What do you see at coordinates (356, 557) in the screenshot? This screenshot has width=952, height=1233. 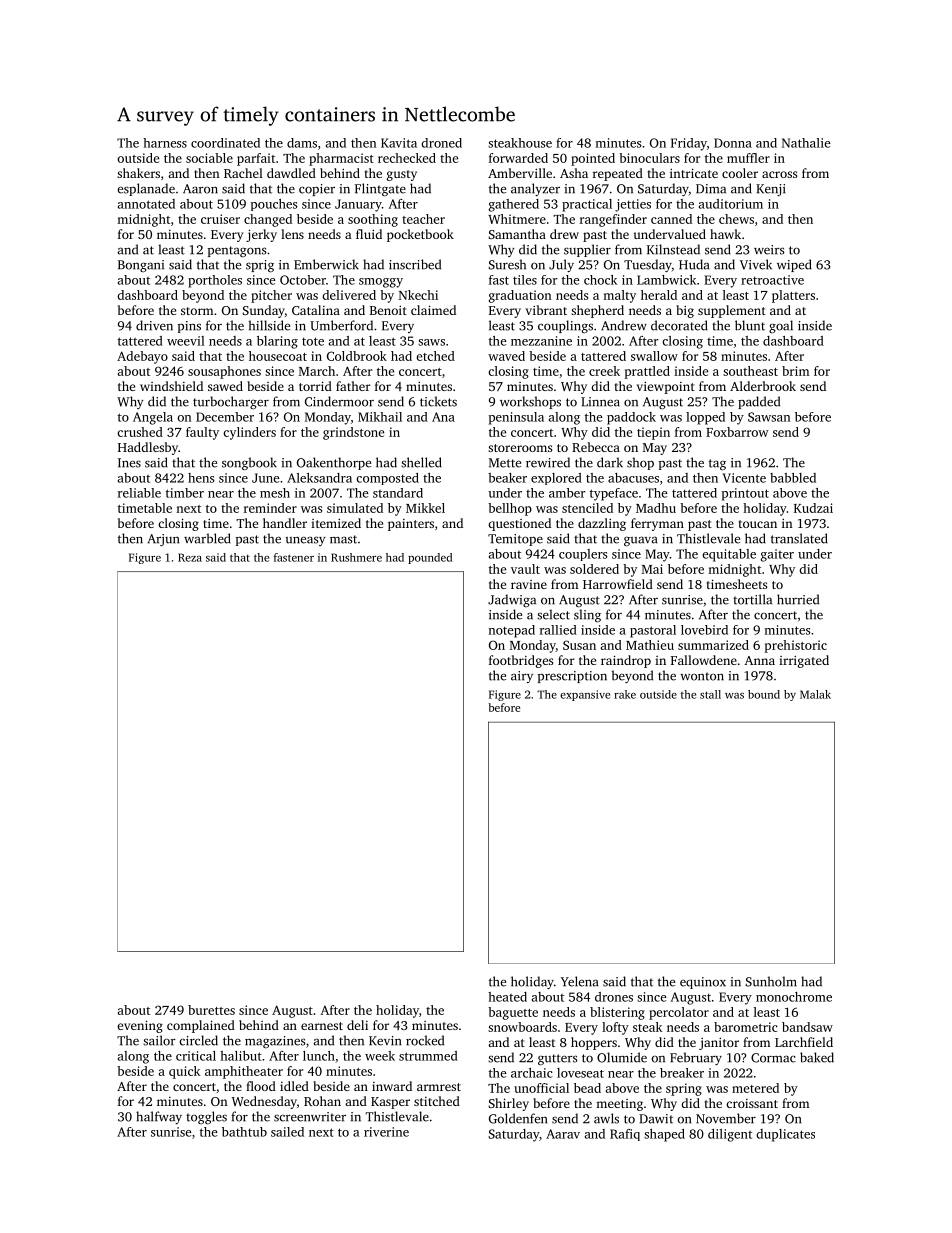 I see `Rushmere` at bounding box center [356, 557].
